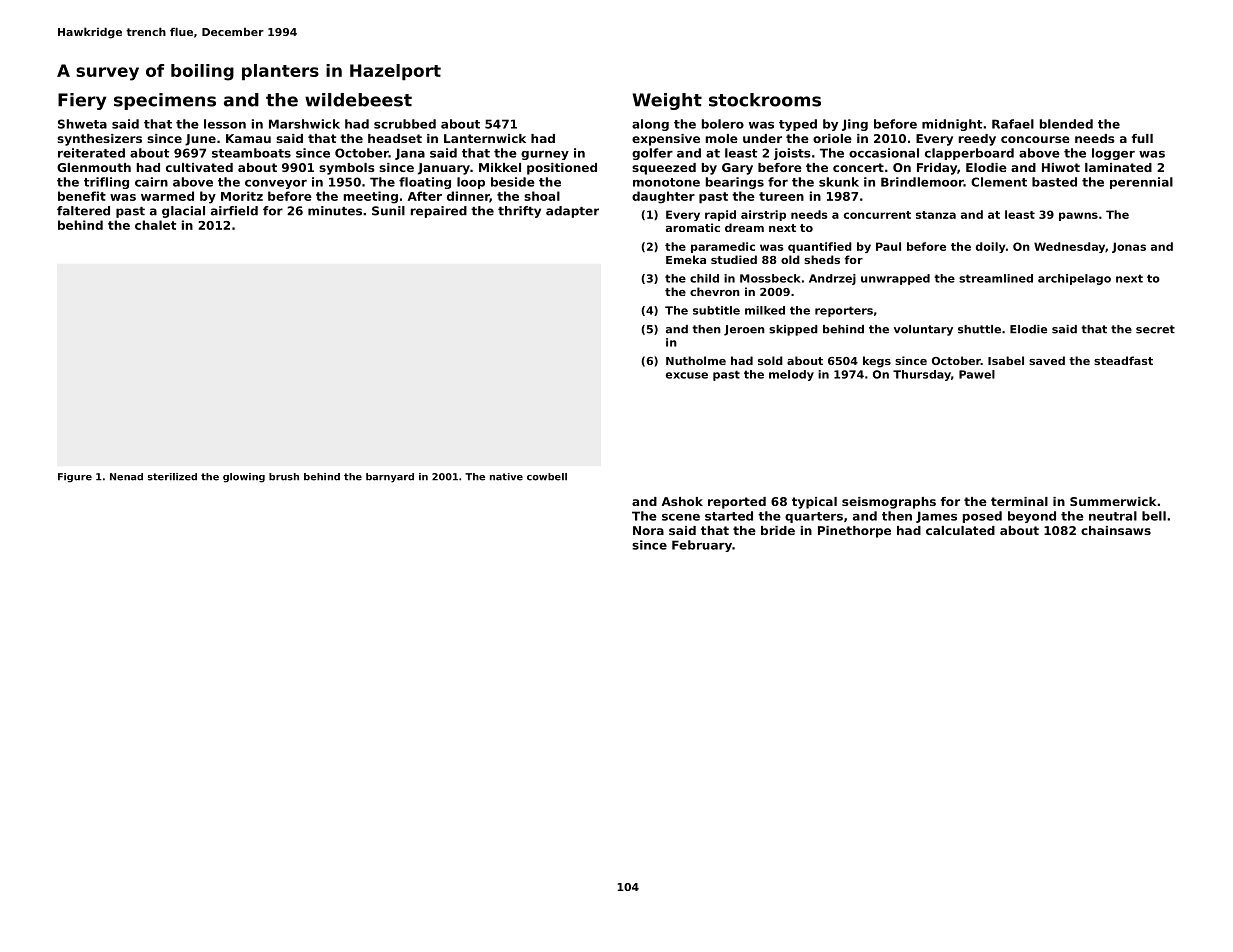 The width and height of the screenshot is (1233, 952). Describe the element at coordinates (648, 530) in the screenshot. I see `Nora` at that location.
